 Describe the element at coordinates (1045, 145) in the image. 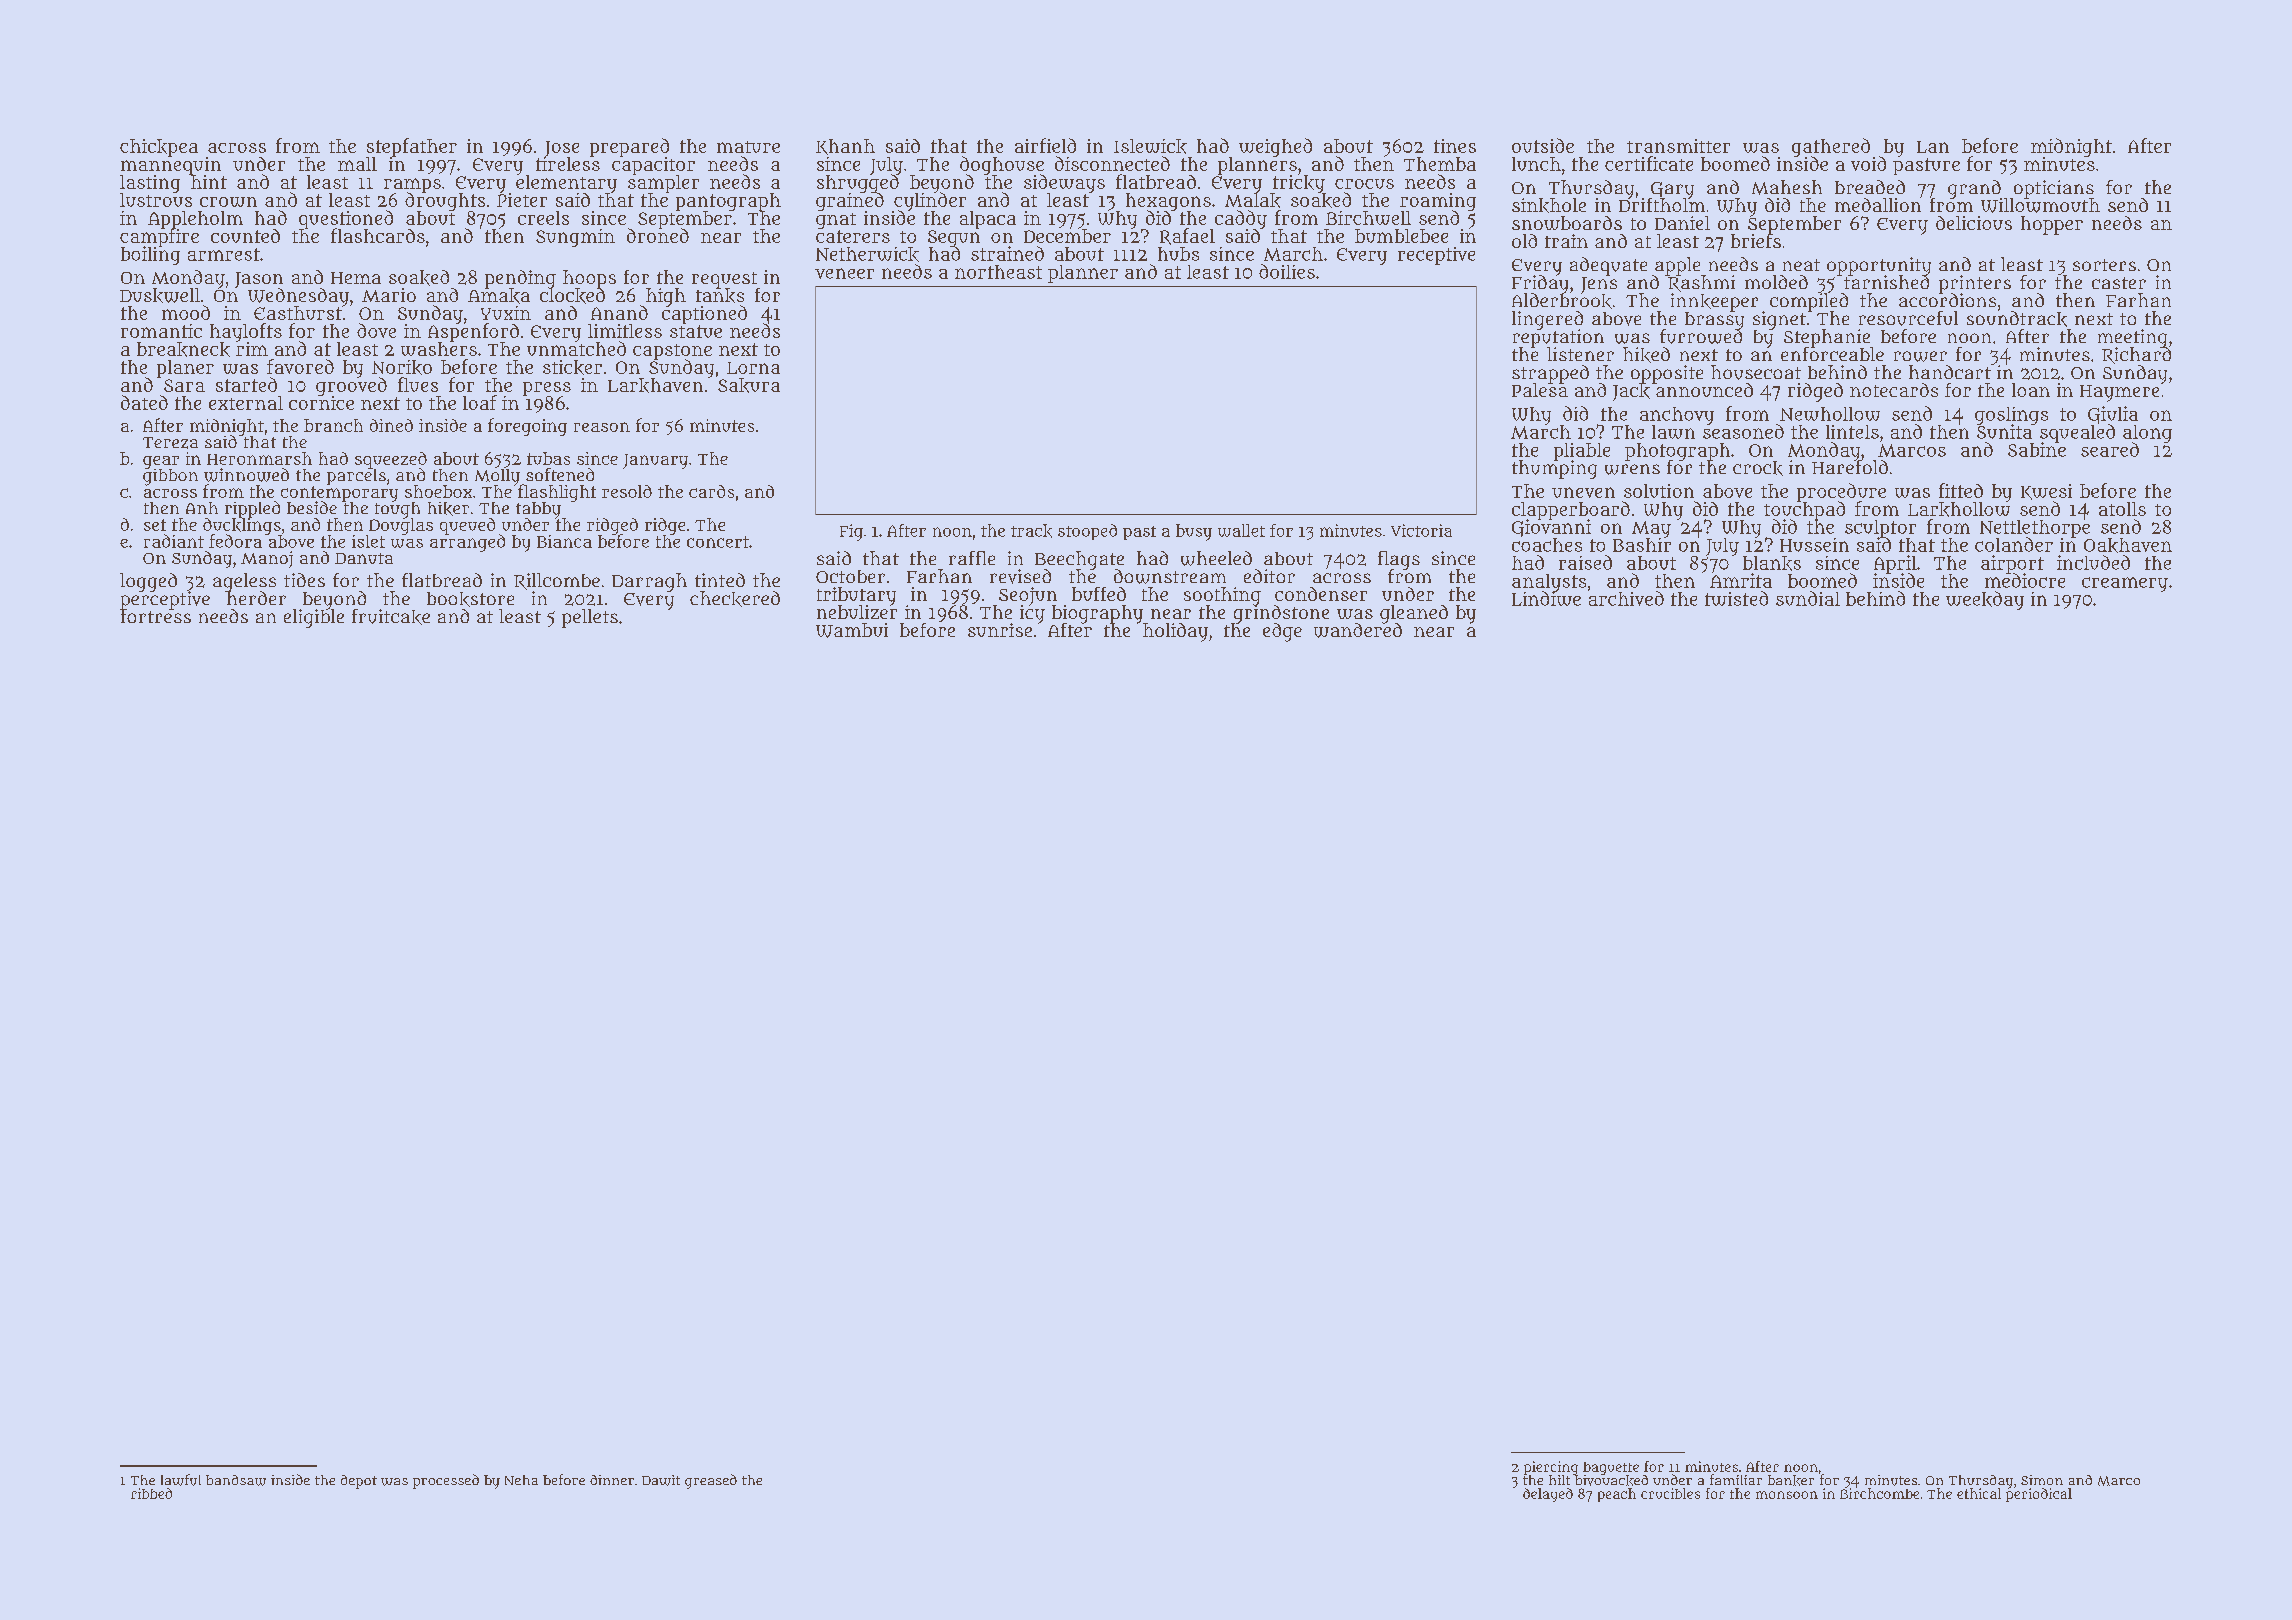

I see `airfield` at that location.
